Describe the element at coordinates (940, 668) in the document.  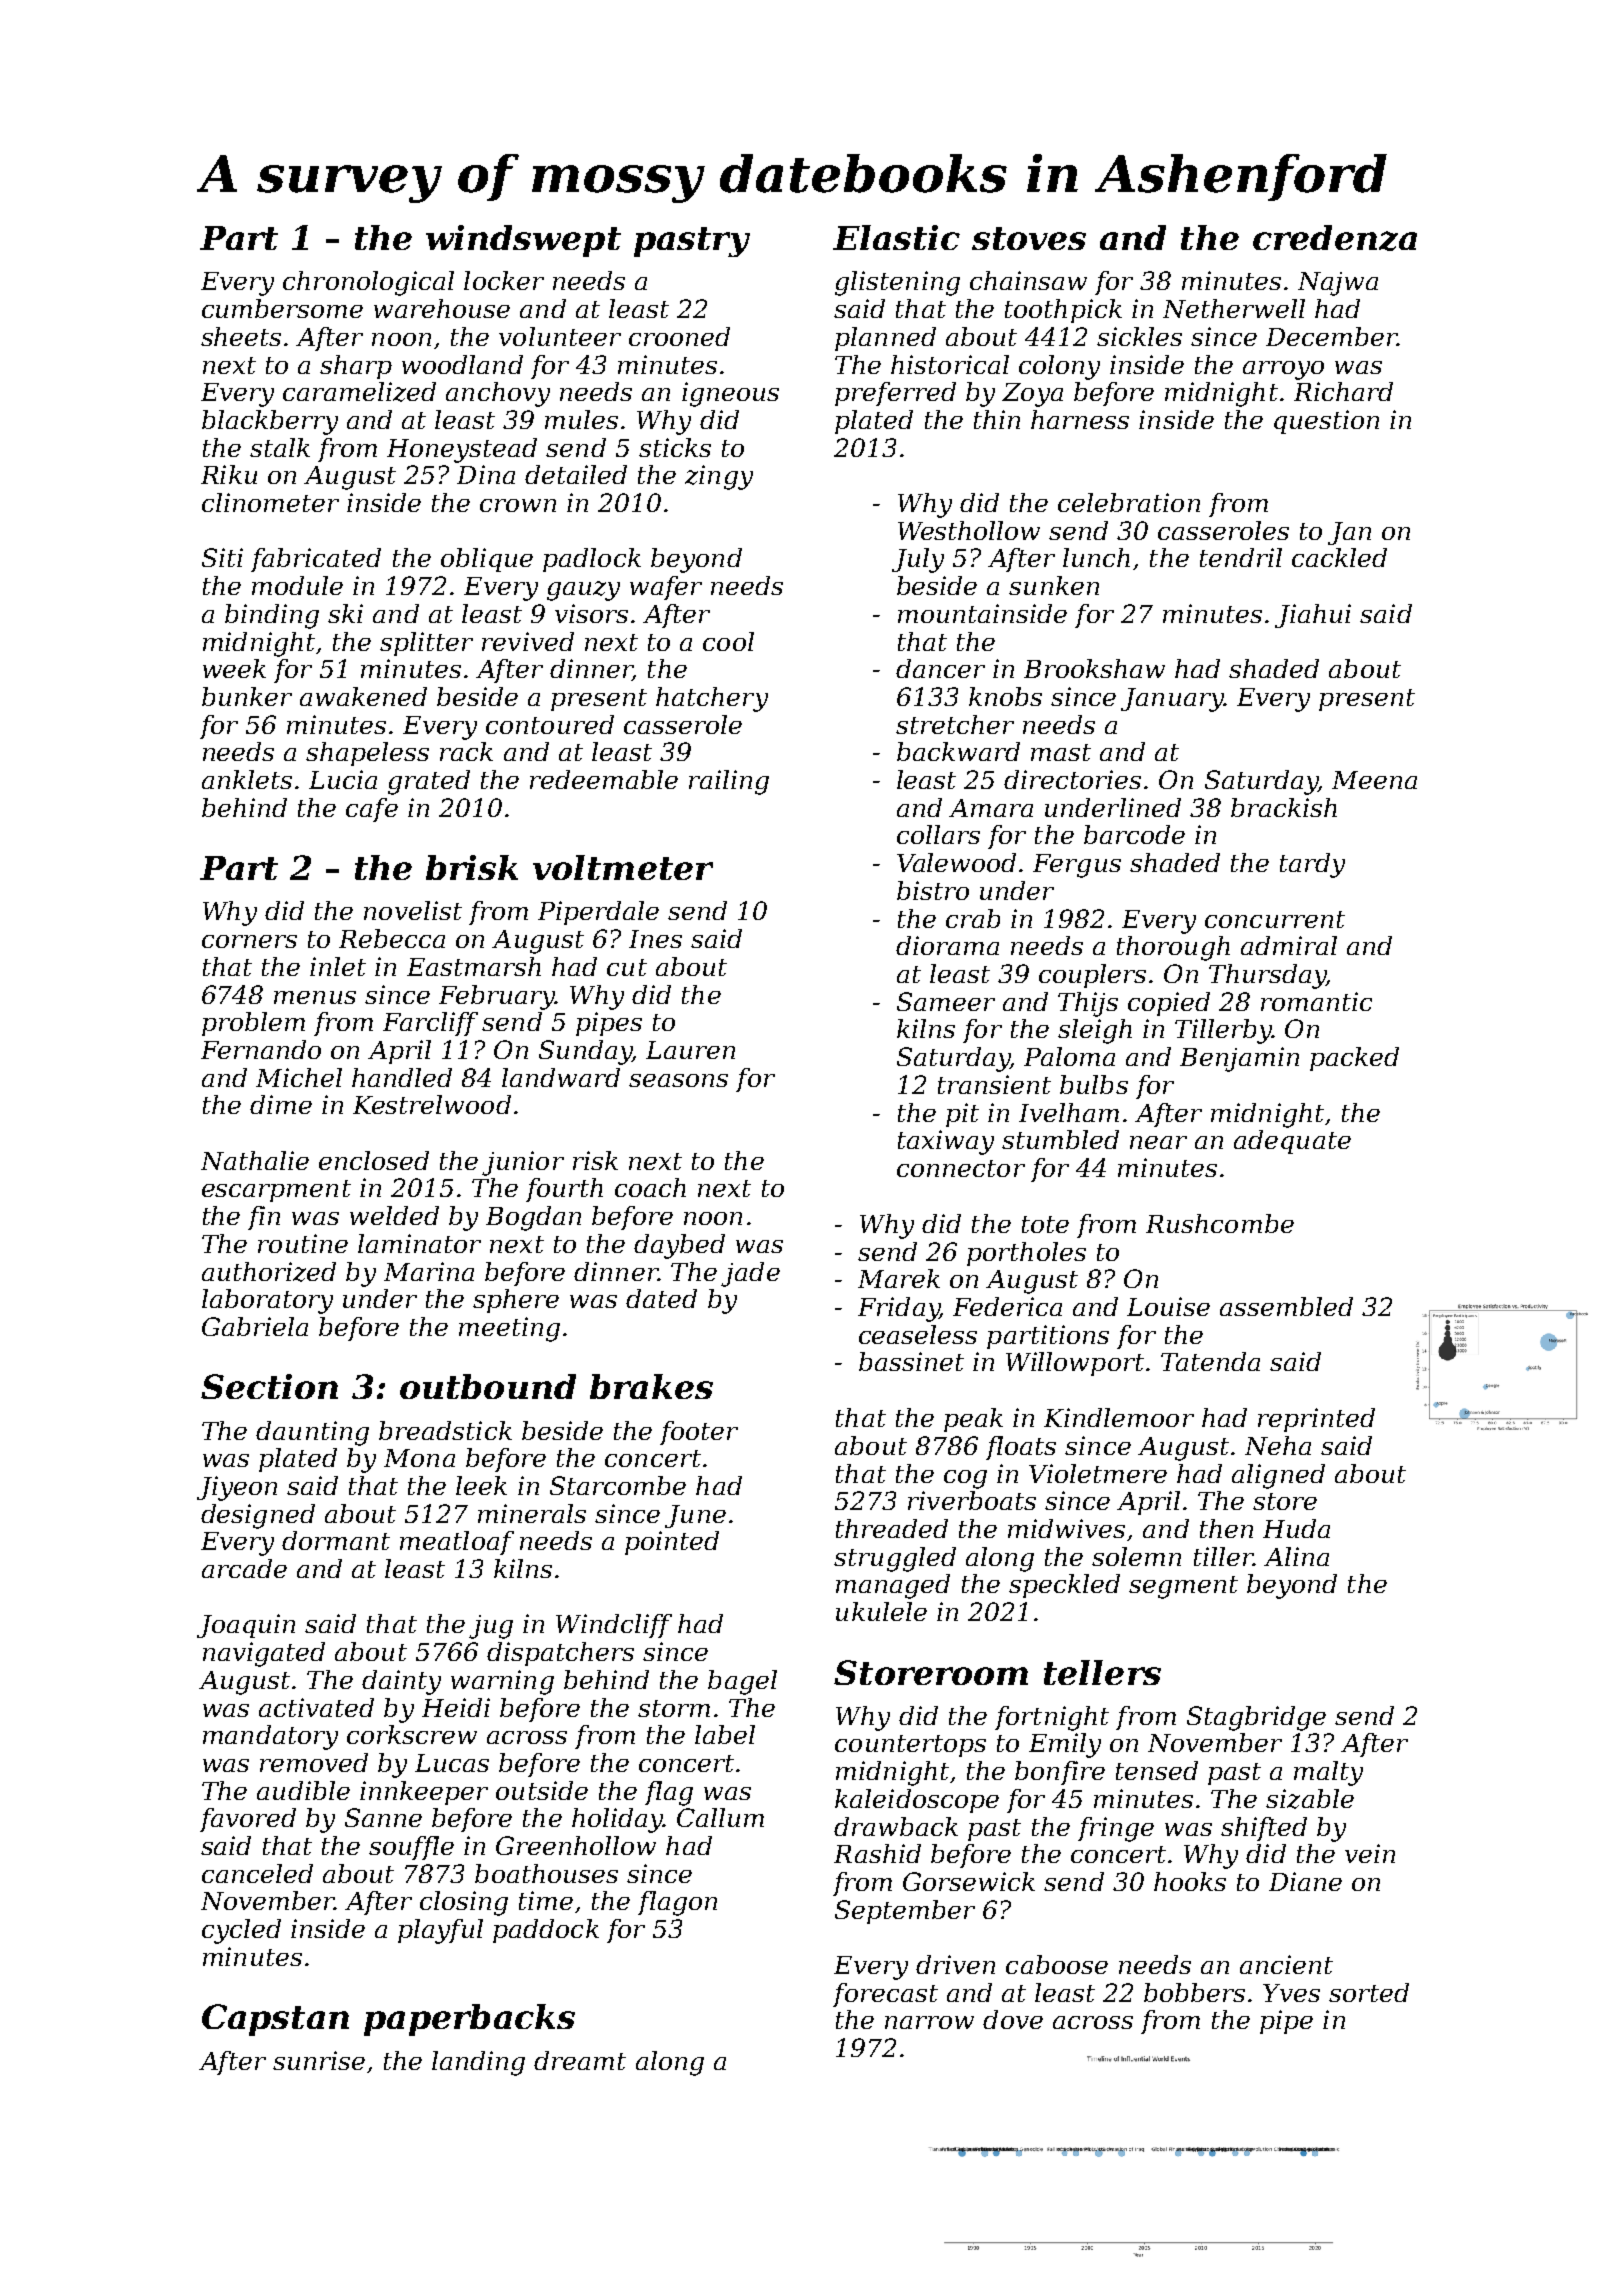
I see `dancer` at that location.
